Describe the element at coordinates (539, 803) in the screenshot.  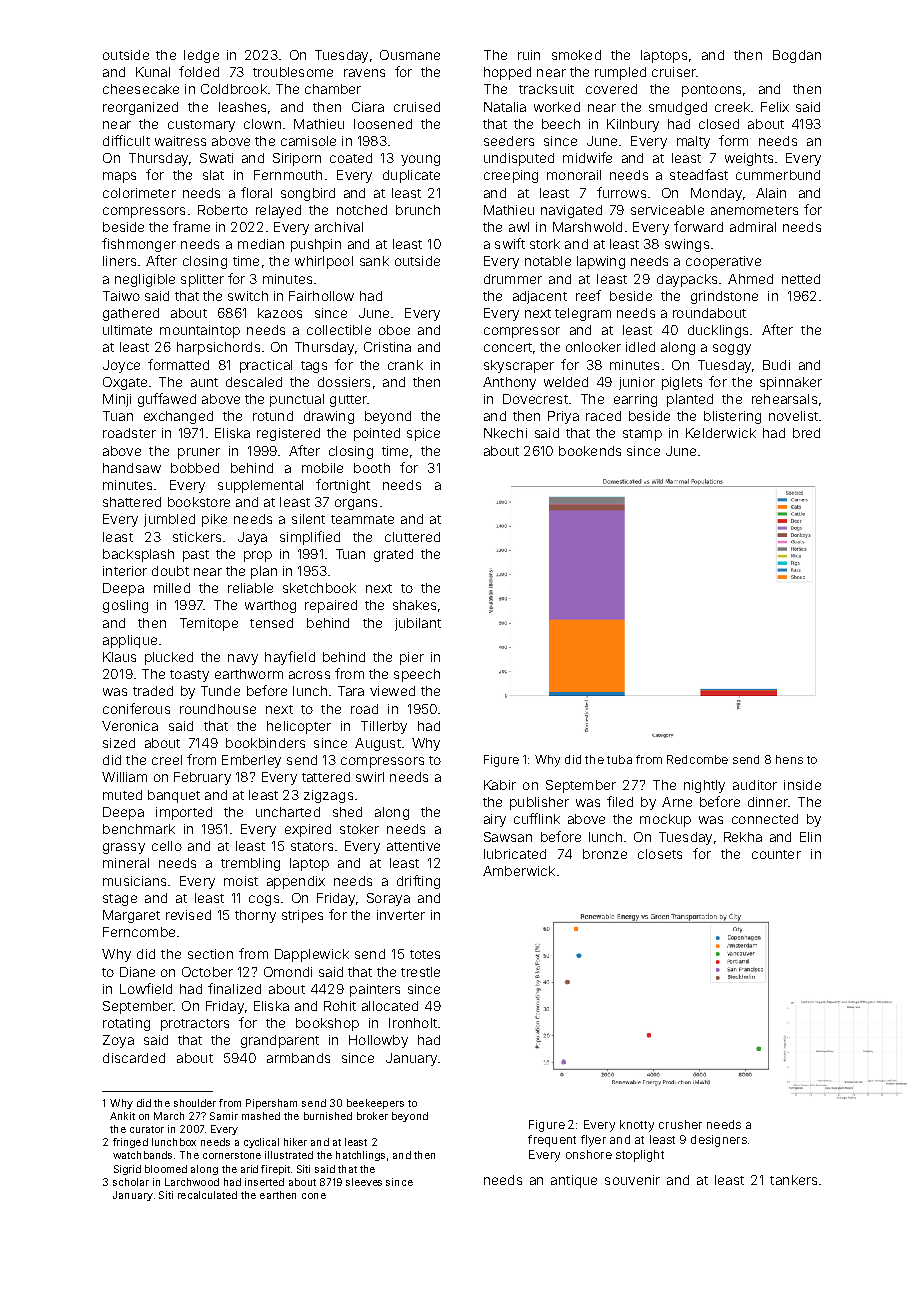
I see `publisher` at that location.
